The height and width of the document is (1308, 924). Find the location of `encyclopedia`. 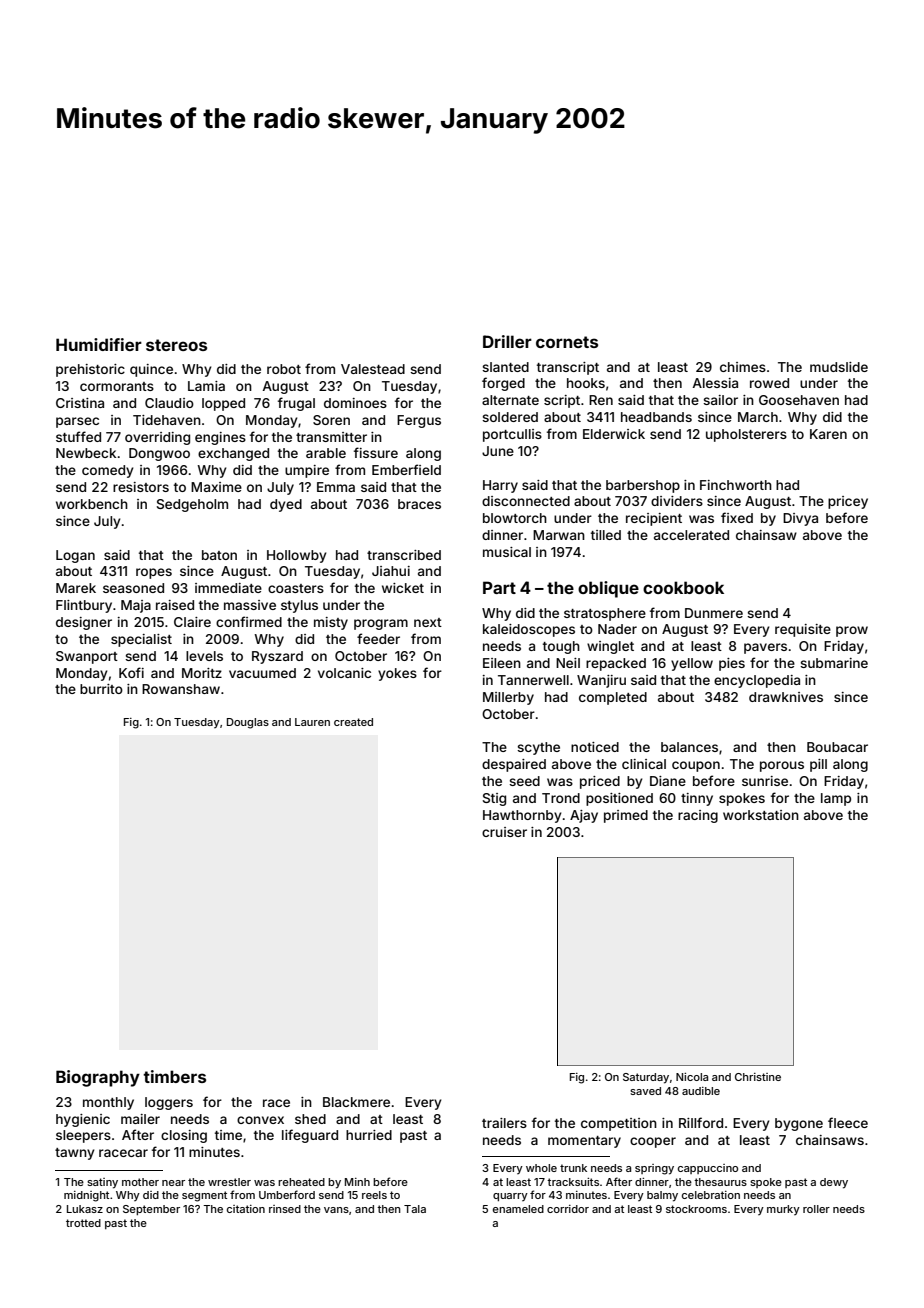

encyclopedia is located at coordinates (757, 681).
